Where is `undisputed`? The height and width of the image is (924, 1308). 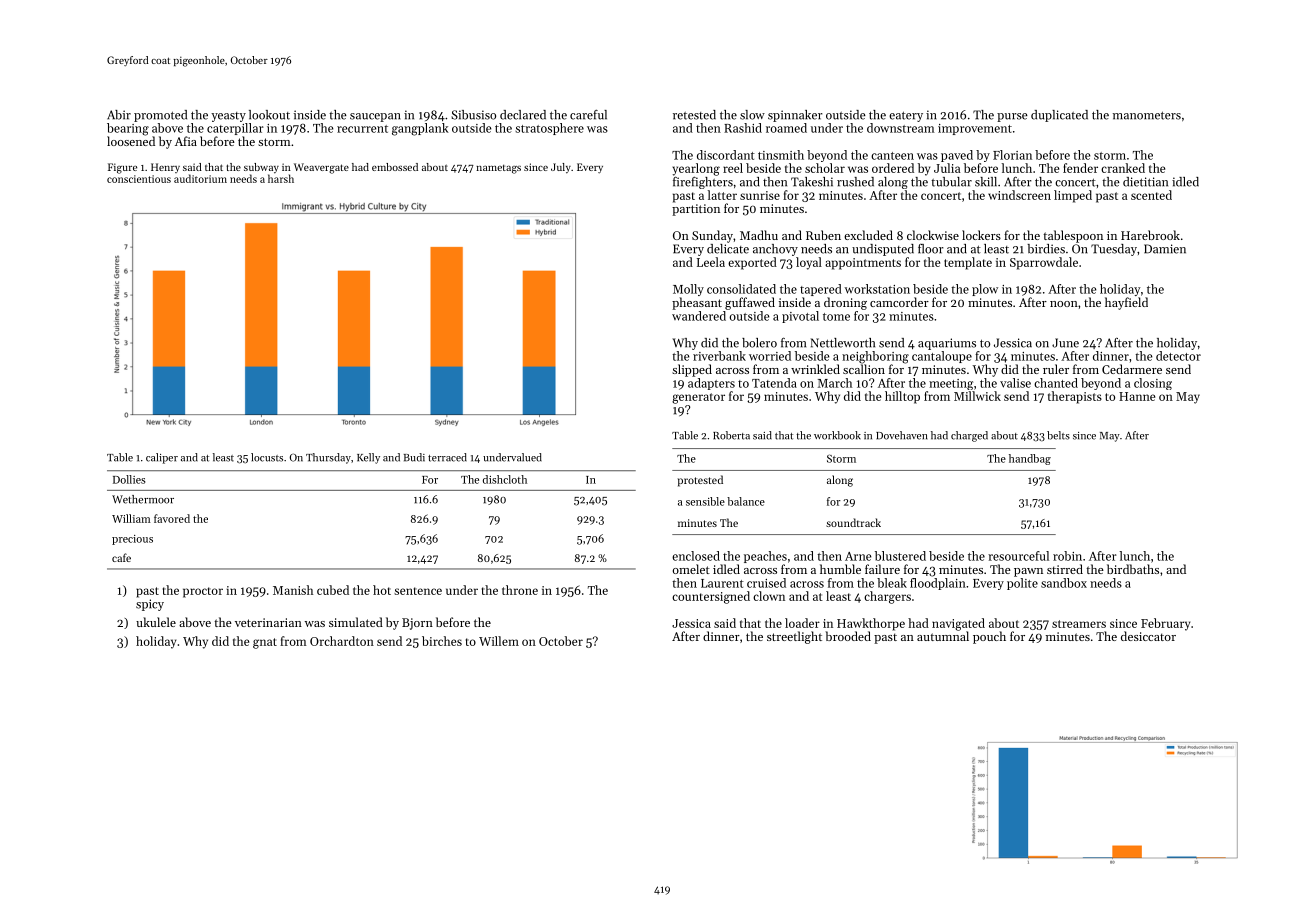 undisputed is located at coordinates (883, 250).
